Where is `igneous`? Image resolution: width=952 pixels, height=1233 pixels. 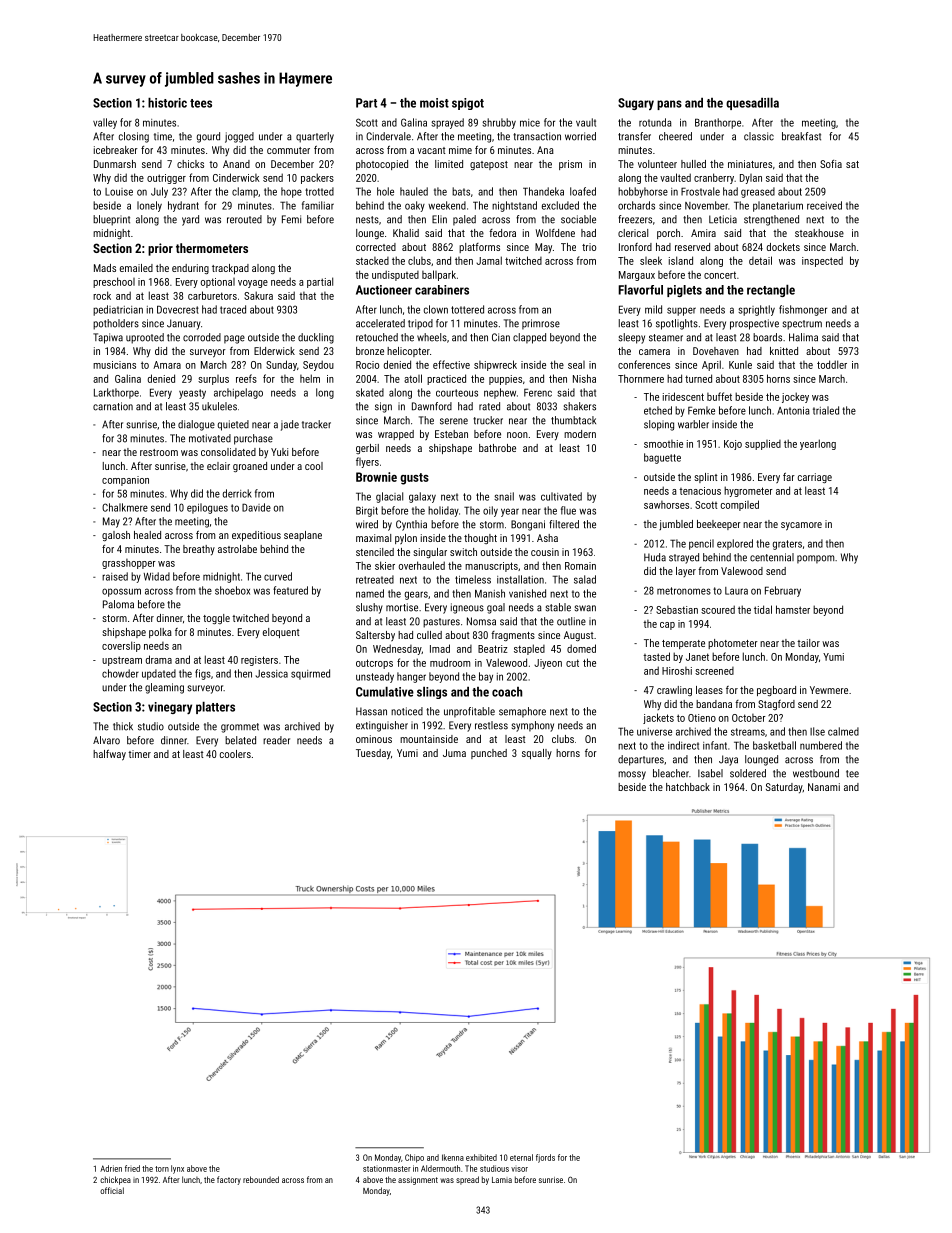
igneous is located at coordinates (467, 608).
